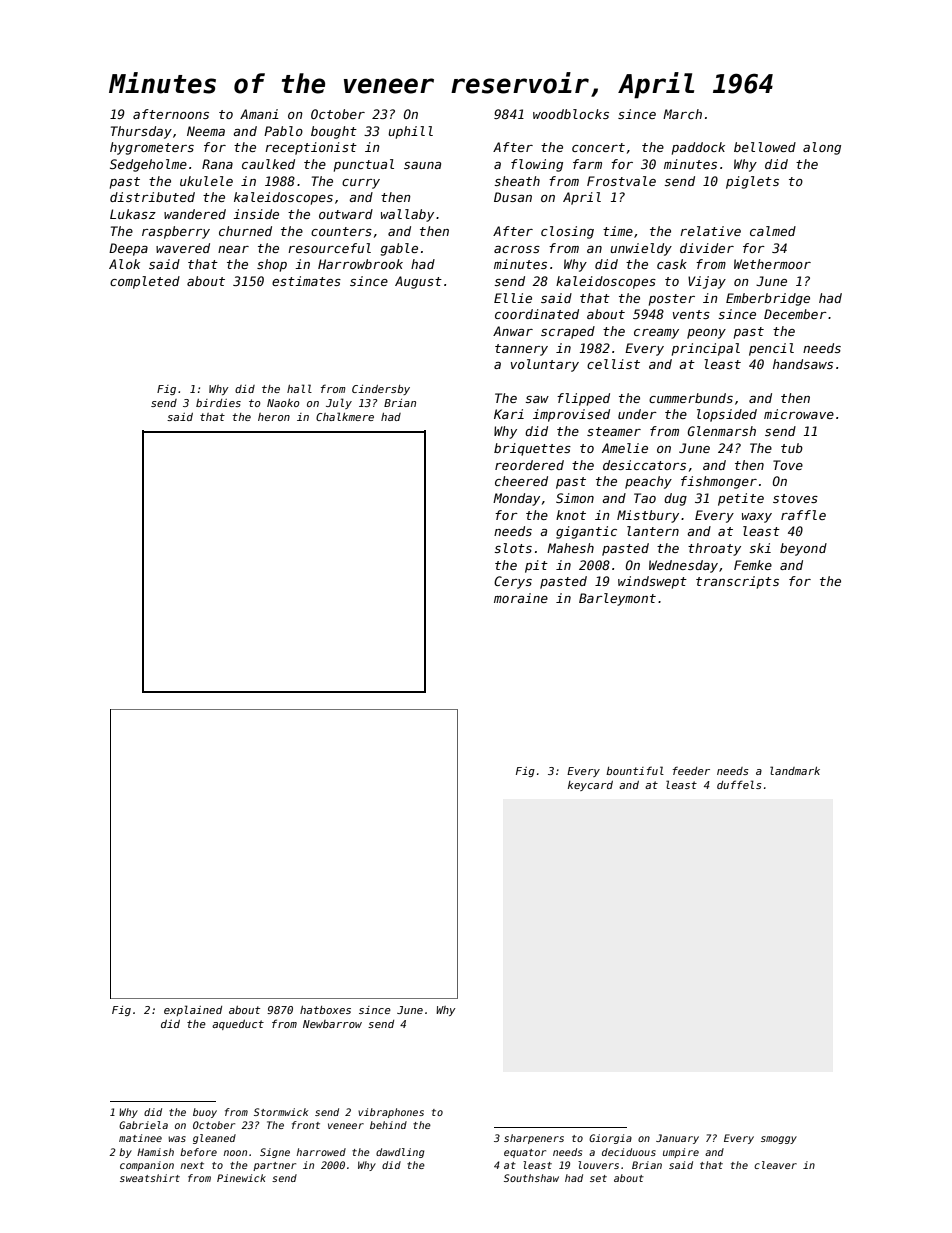  What do you see at coordinates (698, 148) in the image?
I see `paddock` at bounding box center [698, 148].
